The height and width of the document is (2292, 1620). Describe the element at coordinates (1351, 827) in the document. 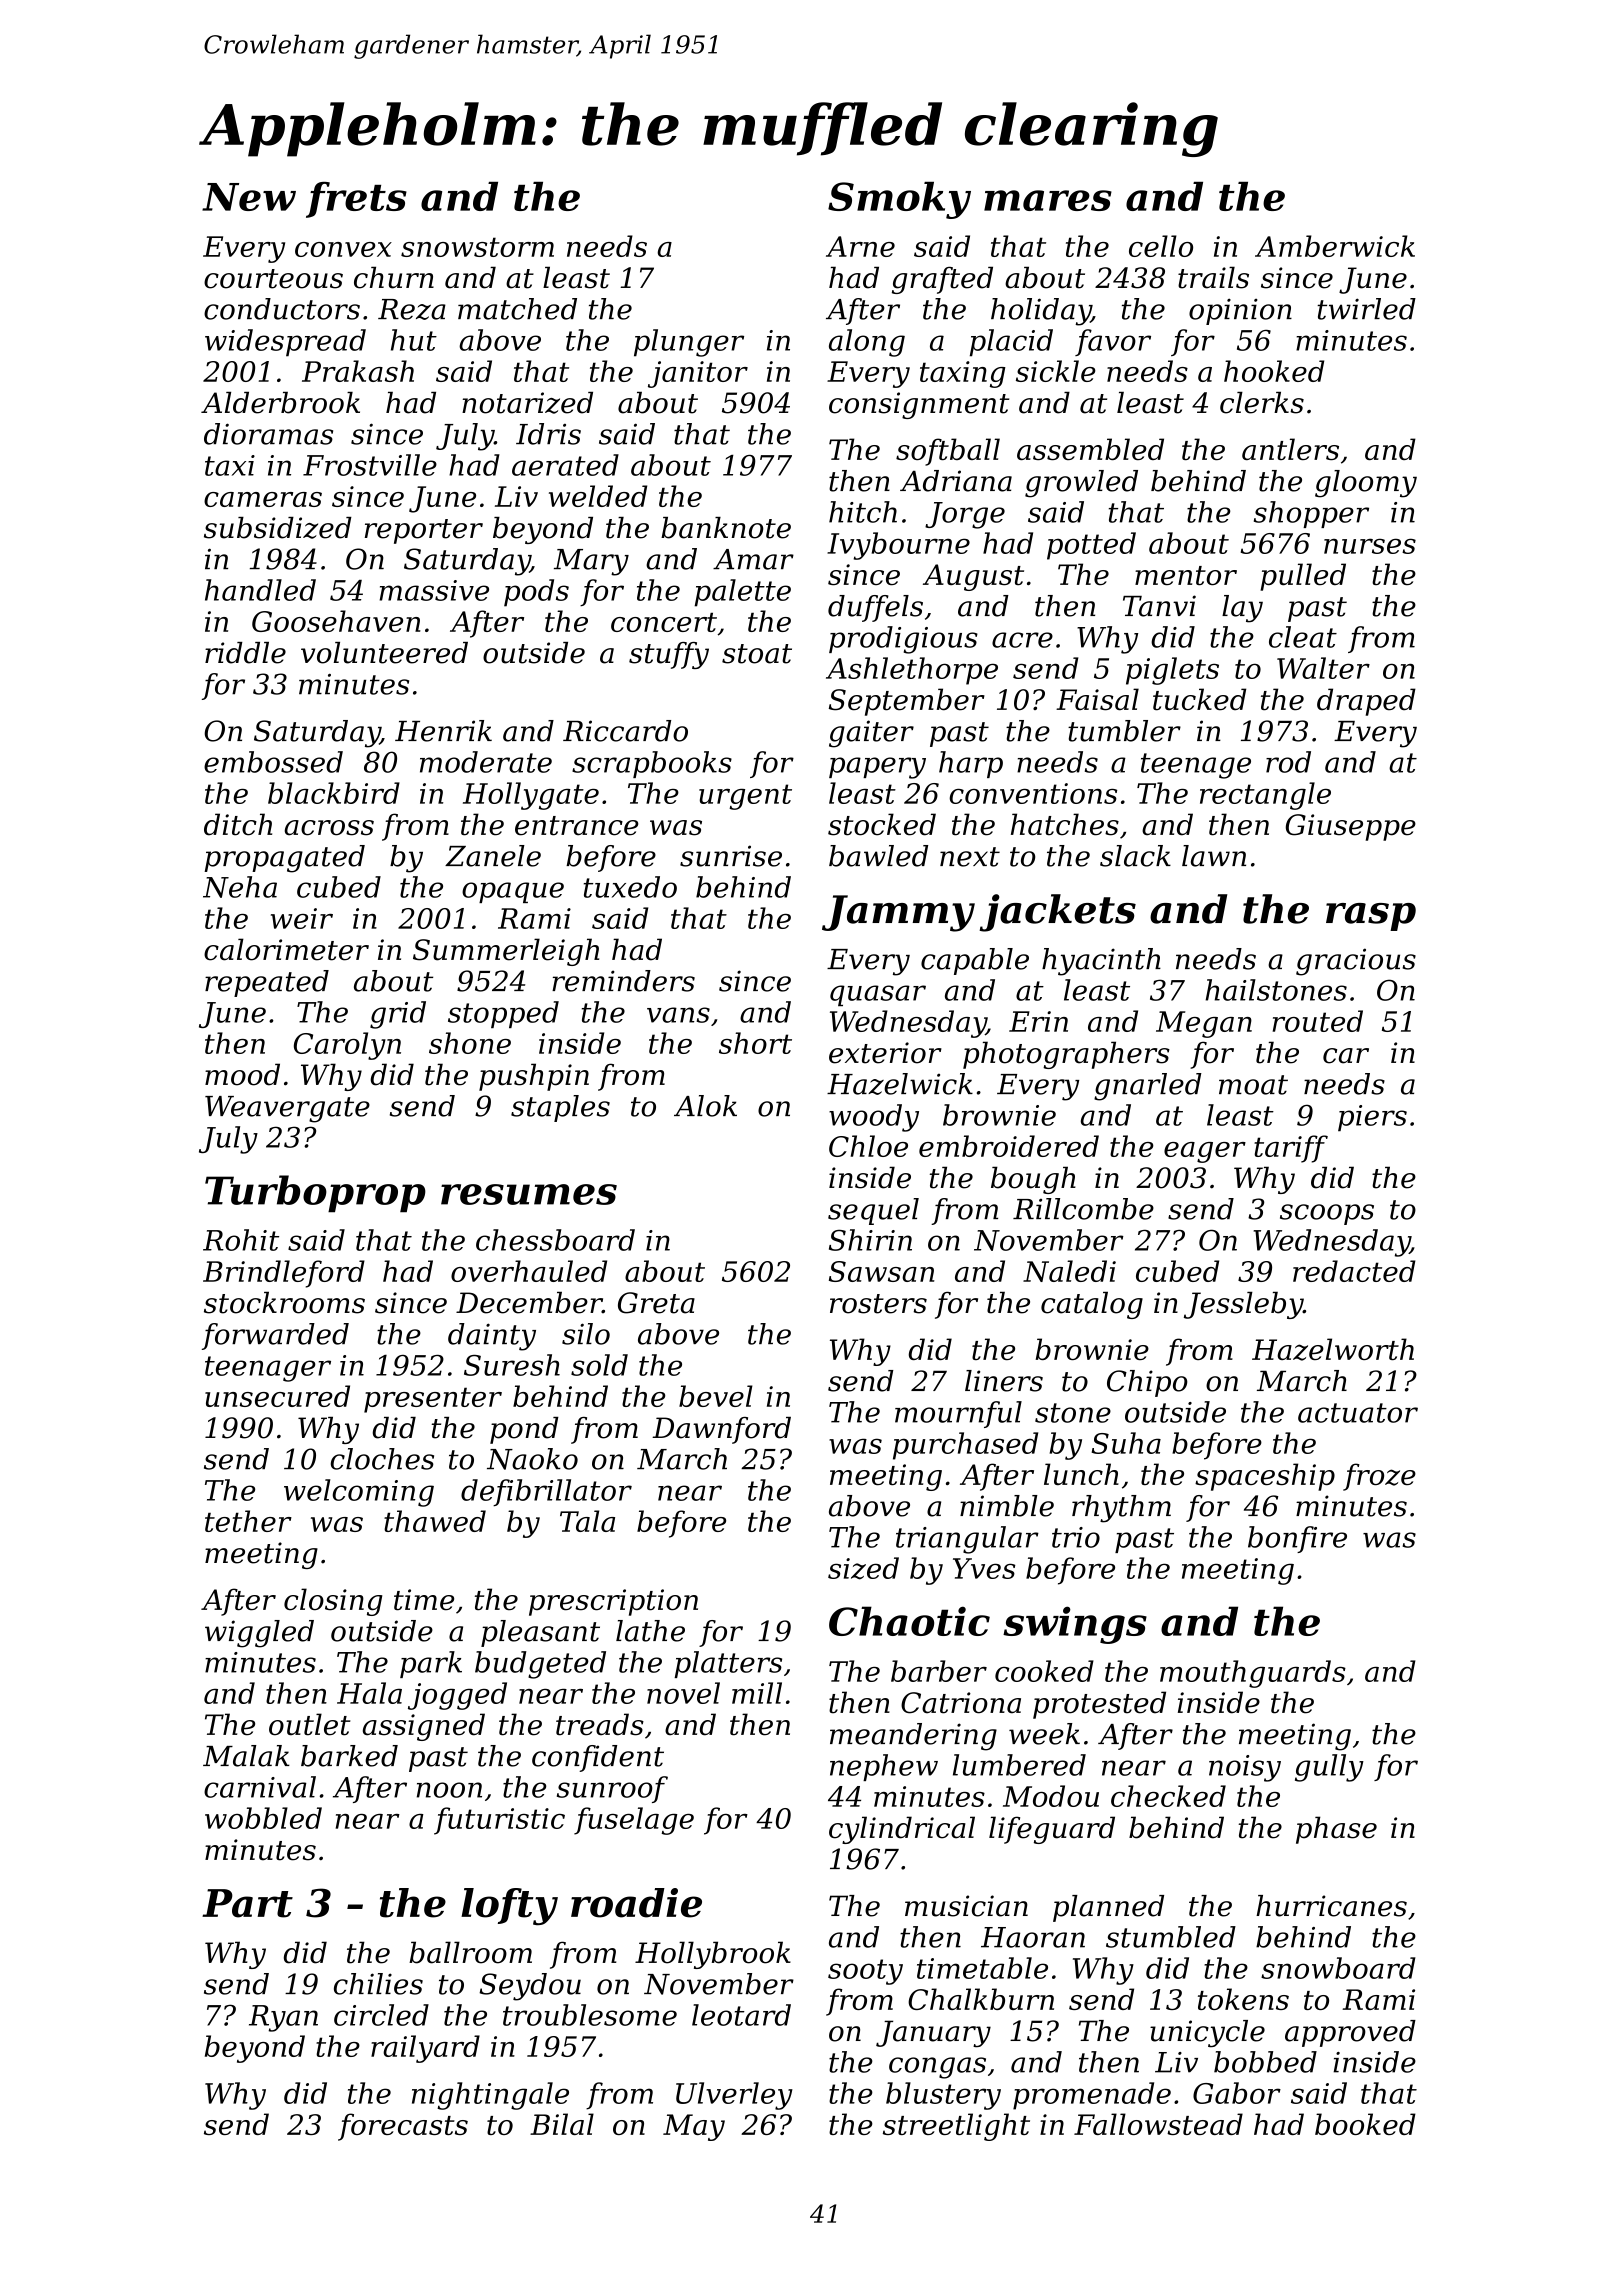

I see `Giuseppe` at that location.
